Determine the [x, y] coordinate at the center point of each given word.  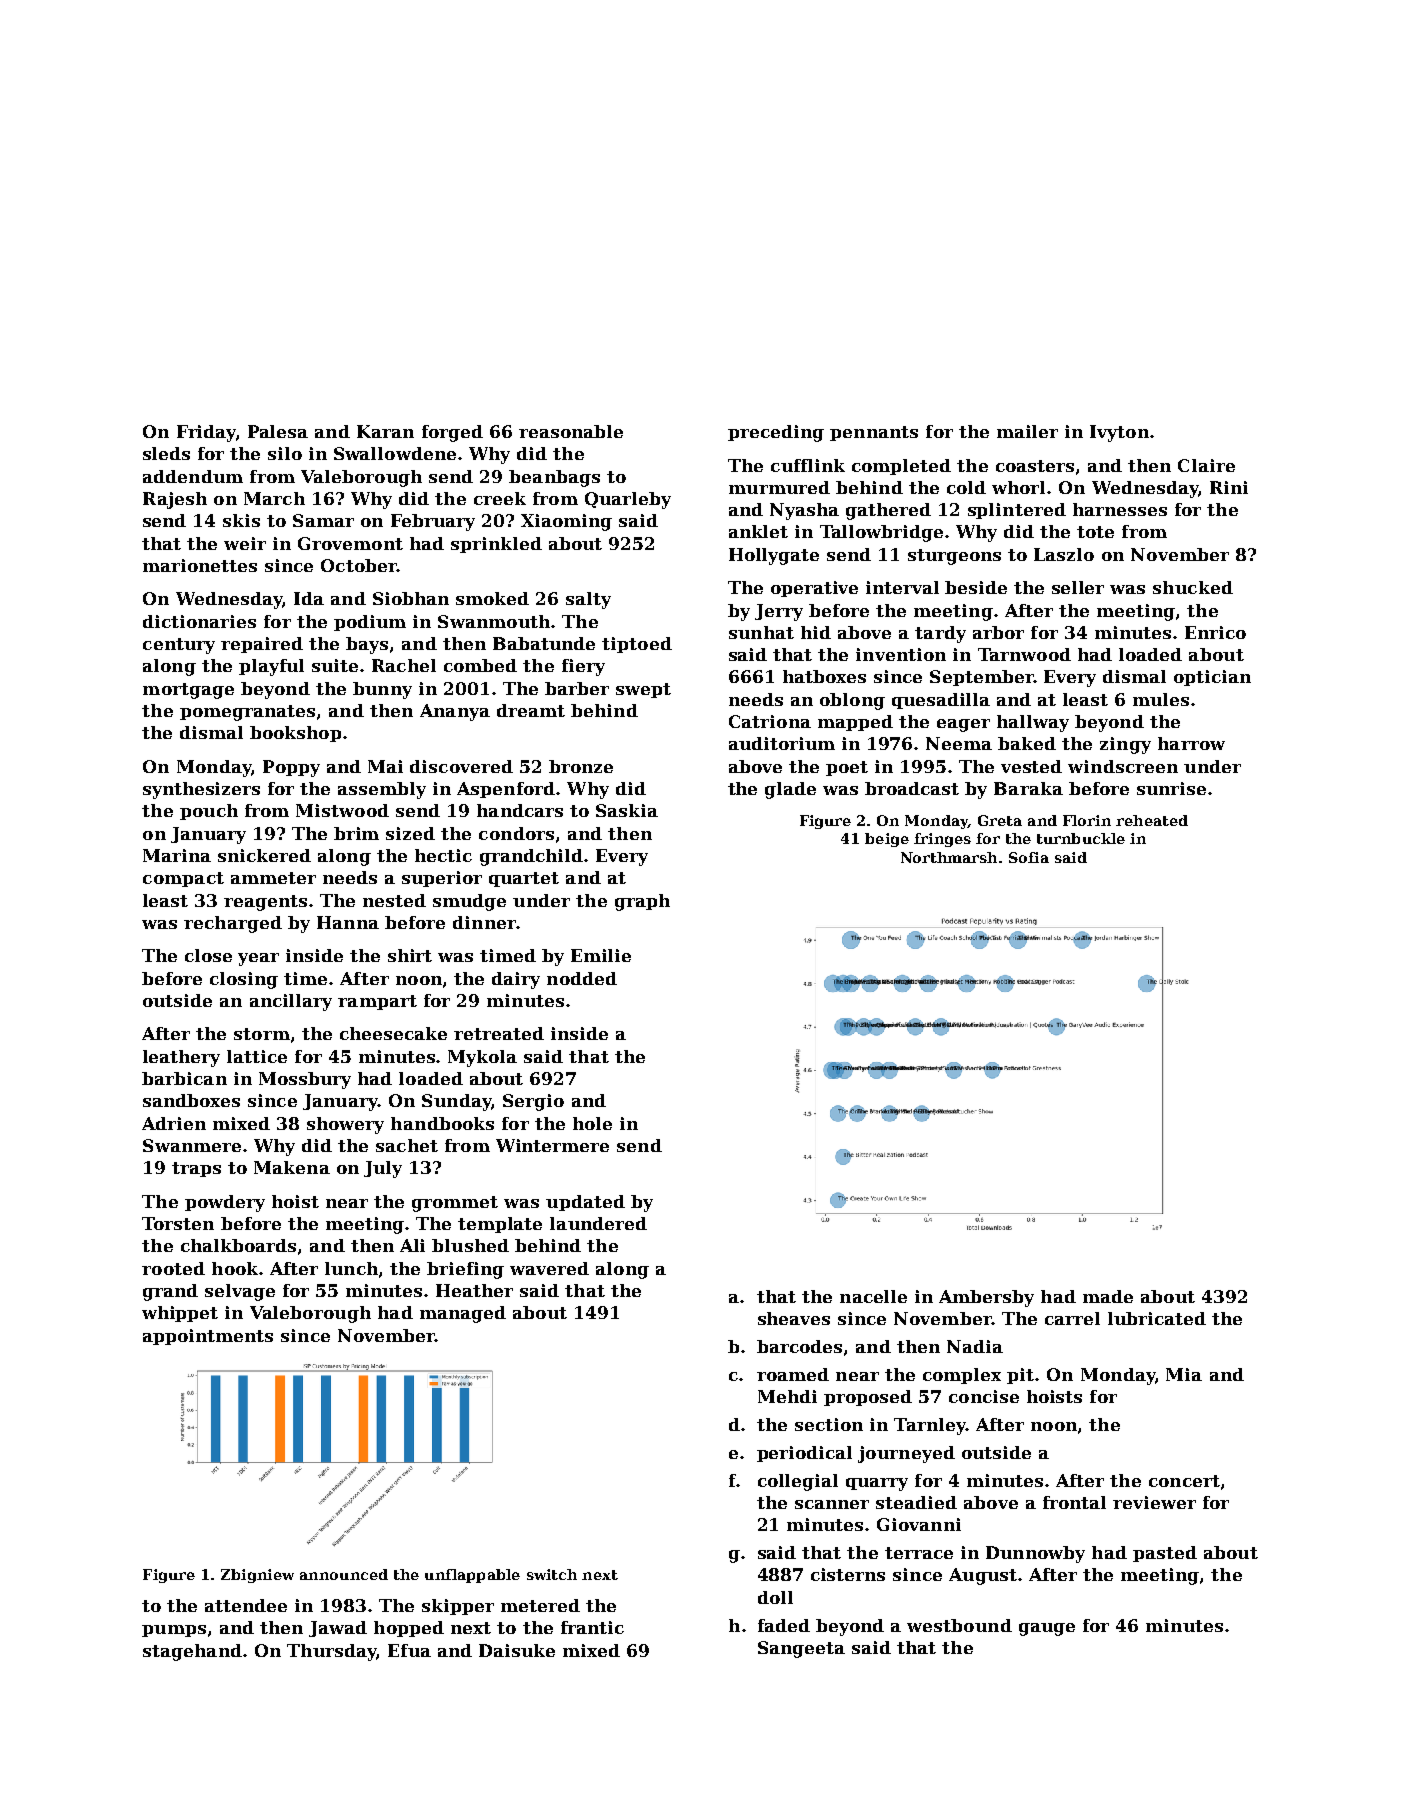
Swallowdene [395, 453]
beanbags [554, 478]
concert [1184, 1481]
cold [966, 487]
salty [588, 600]
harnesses [1120, 509]
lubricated [1157, 1318]
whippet [180, 1314]
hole [592, 1123]
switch [552, 1574]
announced [344, 1574]
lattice [257, 1056]
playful [271, 667]
